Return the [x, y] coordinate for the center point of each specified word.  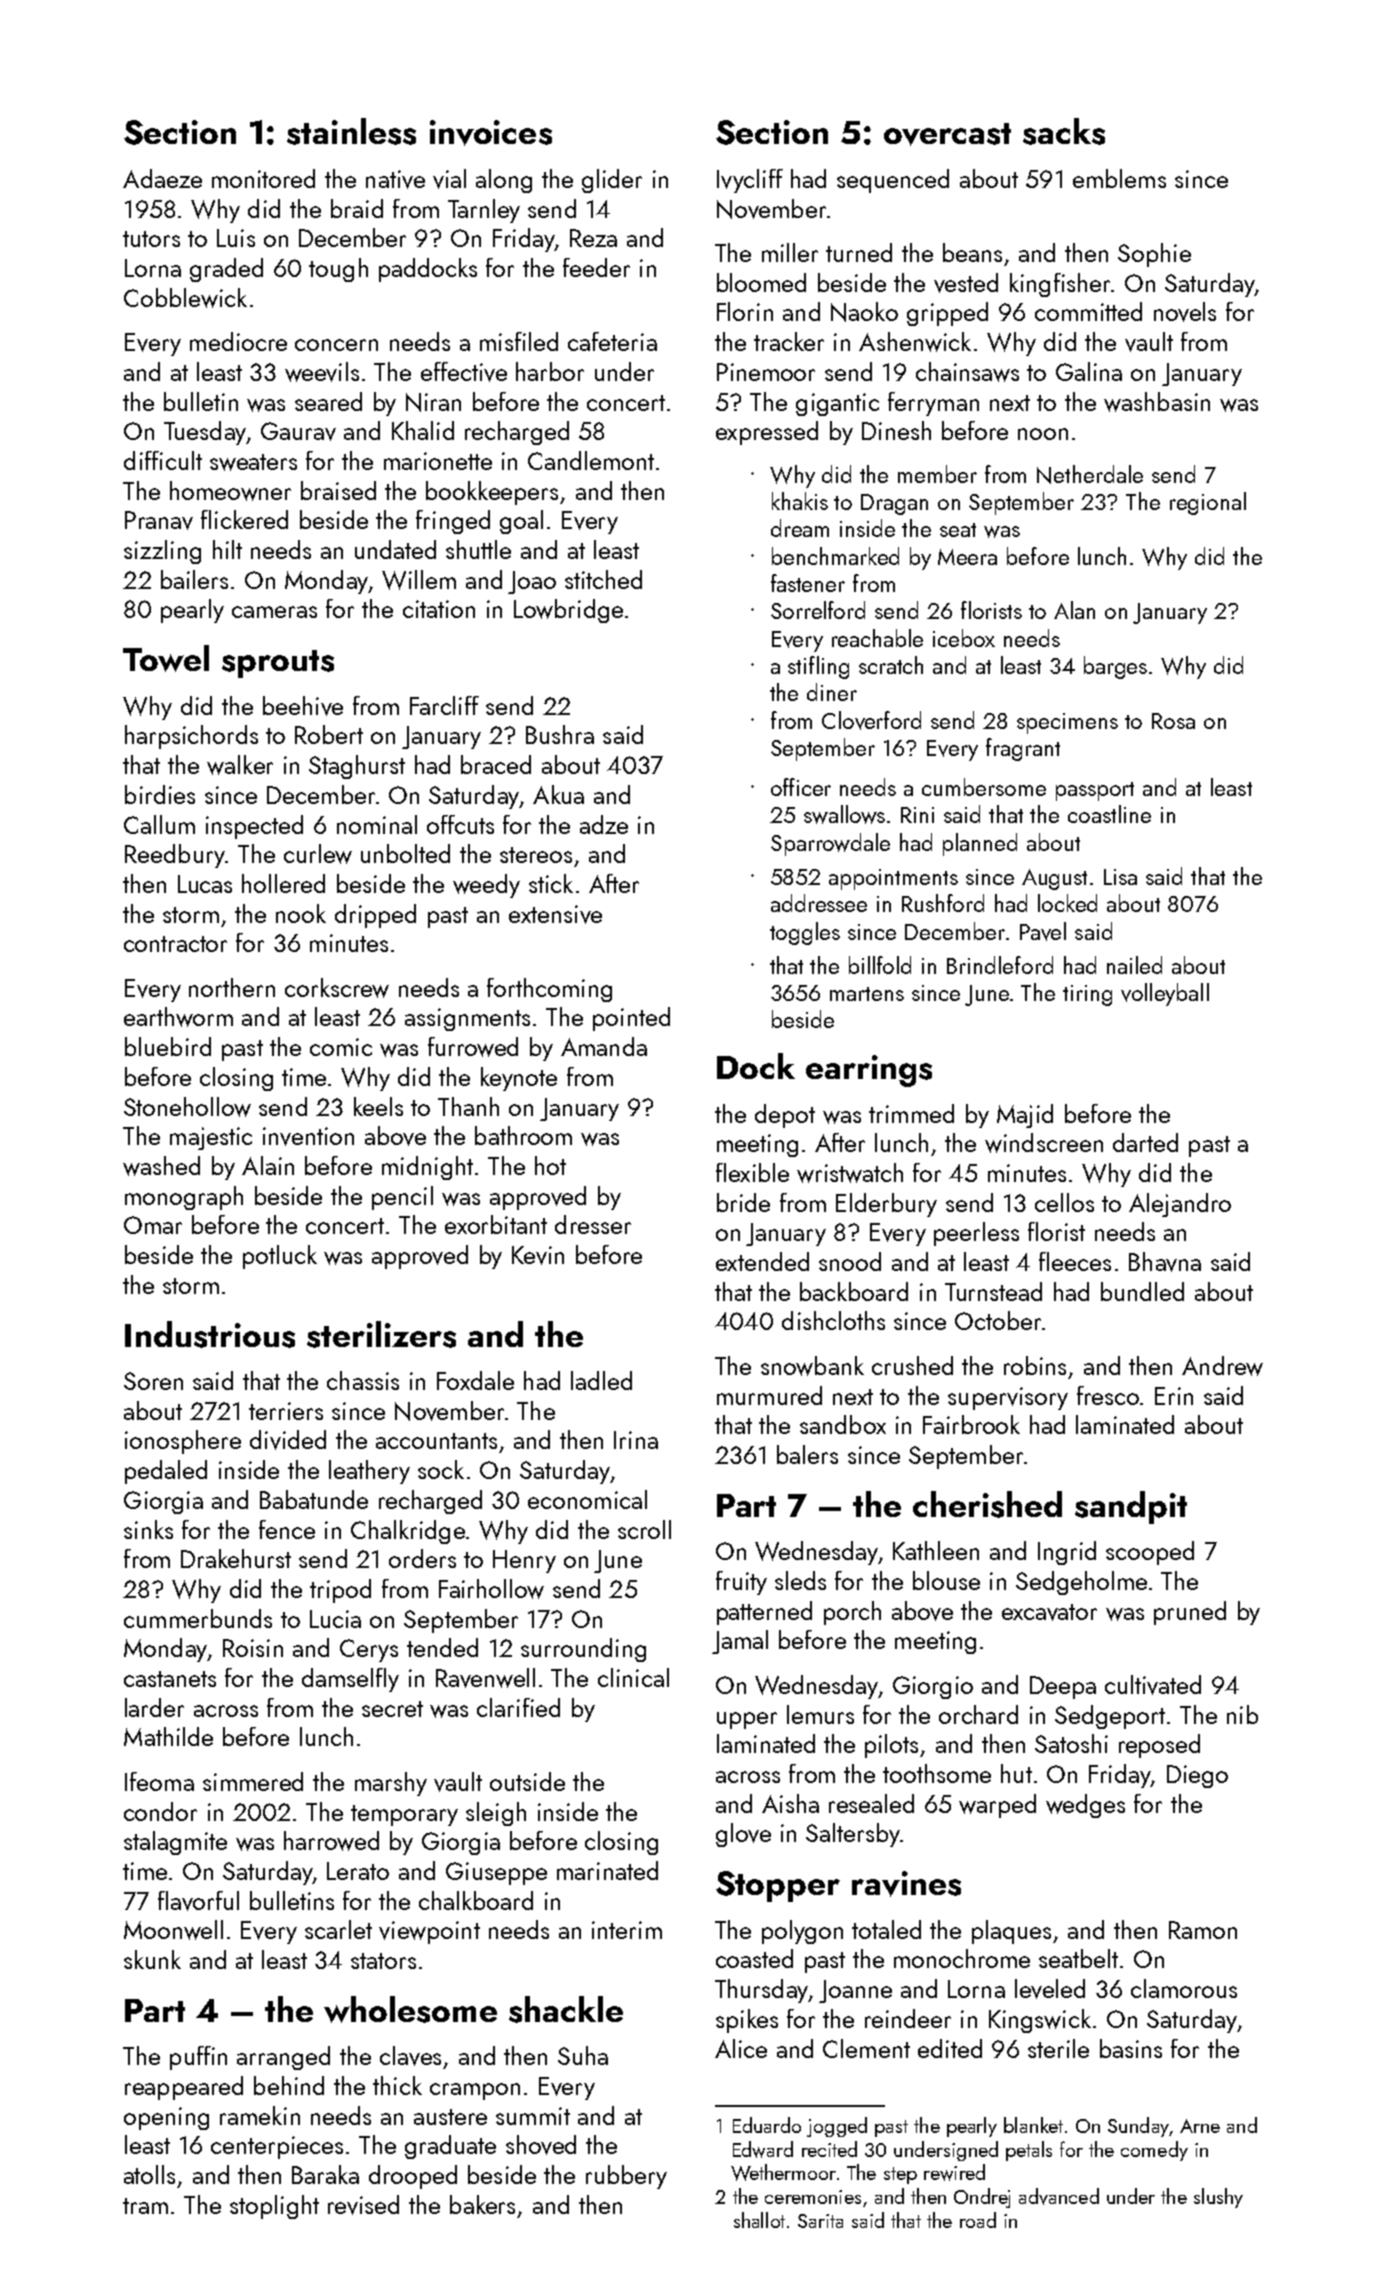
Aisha [790, 1803]
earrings [869, 1071]
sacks [1064, 131]
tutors [151, 239]
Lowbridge [568, 611]
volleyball [1165, 994]
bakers [482, 2204]
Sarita [820, 2221]
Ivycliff [750, 181]
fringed [453, 522]
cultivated [1153, 1685]
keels [378, 1106]
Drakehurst [236, 1558]
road [978, 2220]
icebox [964, 638]
